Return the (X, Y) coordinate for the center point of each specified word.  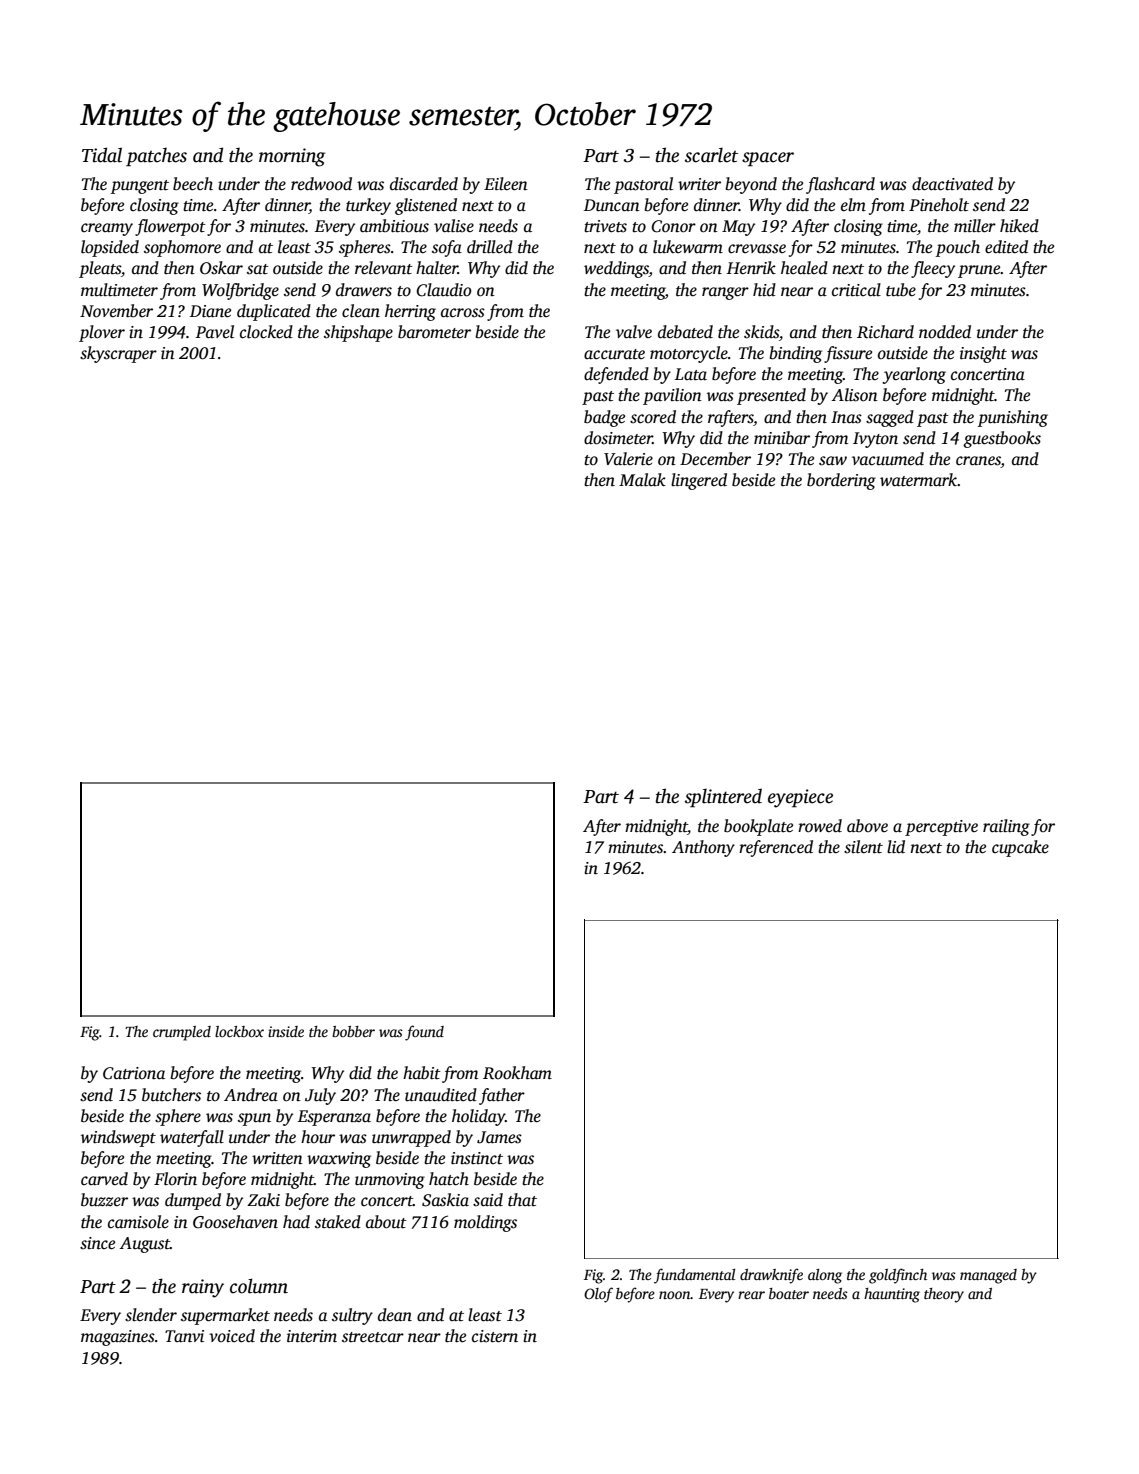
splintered (723, 798)
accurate (614, 354)
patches (156, 157)
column (259, 1286)
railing (1006, 827)
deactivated (952, 184)
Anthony (703, 848)
